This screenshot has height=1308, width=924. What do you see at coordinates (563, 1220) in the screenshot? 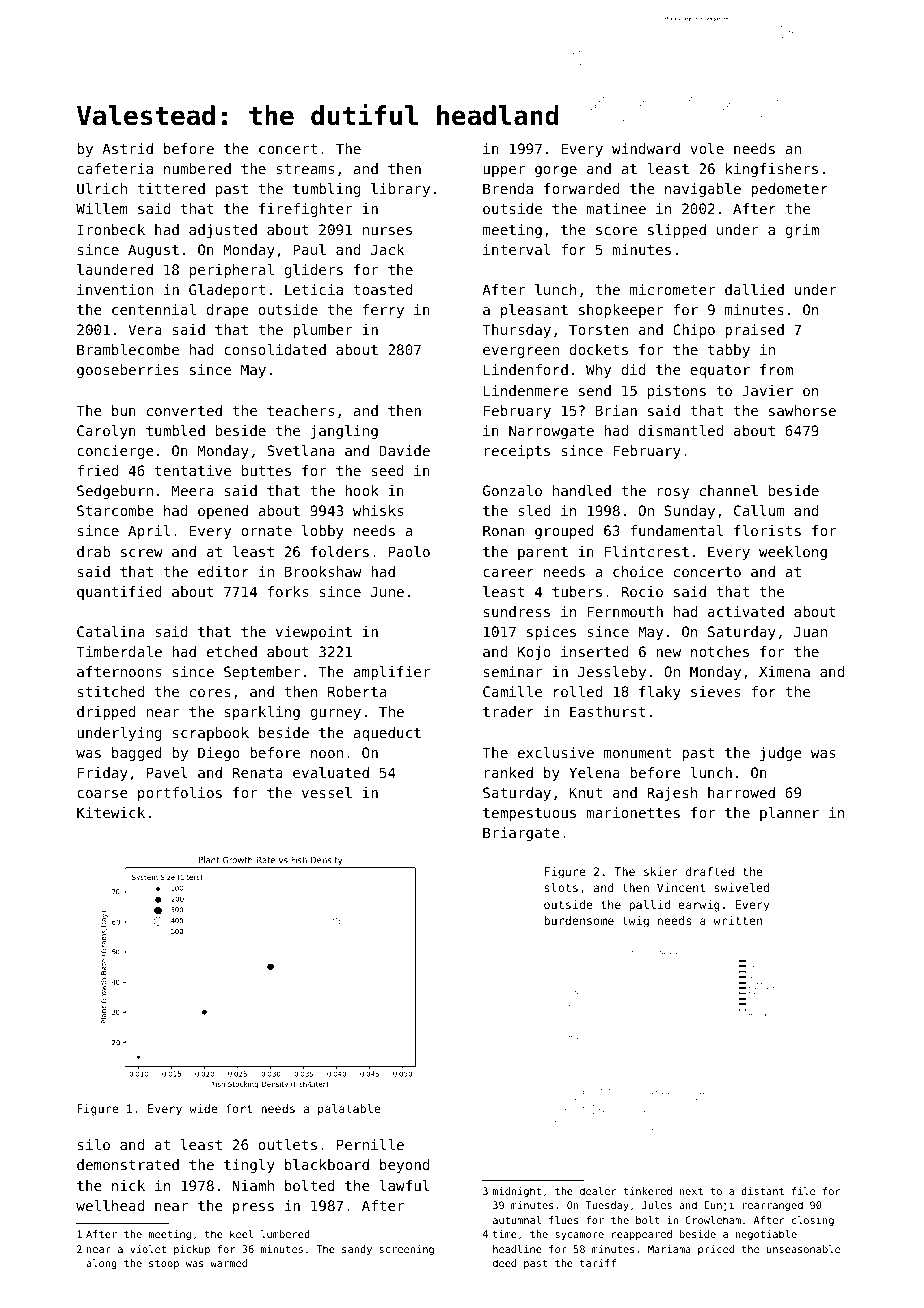
I see `flues` at bounding box center [563, 1220].
